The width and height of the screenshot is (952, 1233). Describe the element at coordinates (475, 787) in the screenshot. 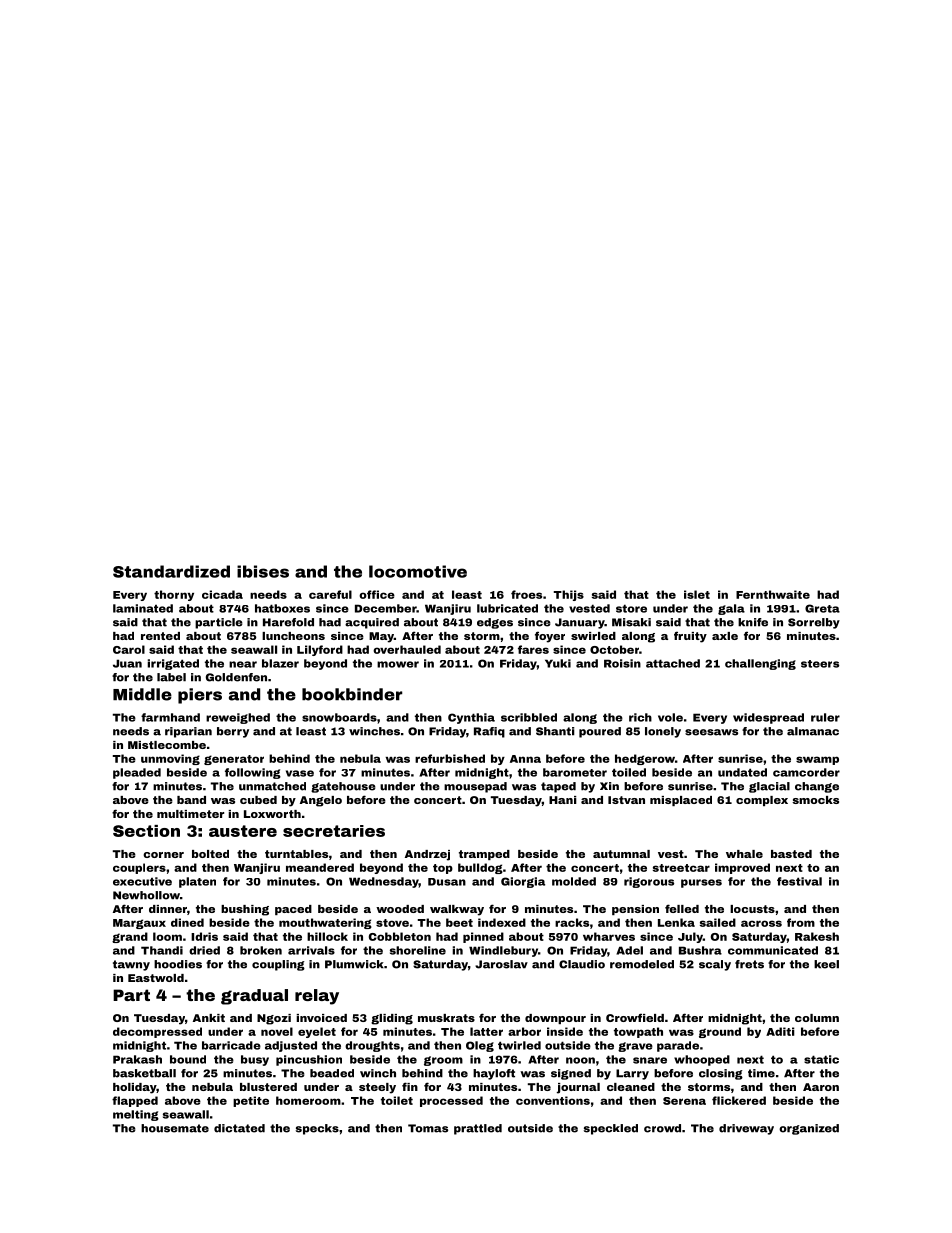

I see `mousepad` at that location.
